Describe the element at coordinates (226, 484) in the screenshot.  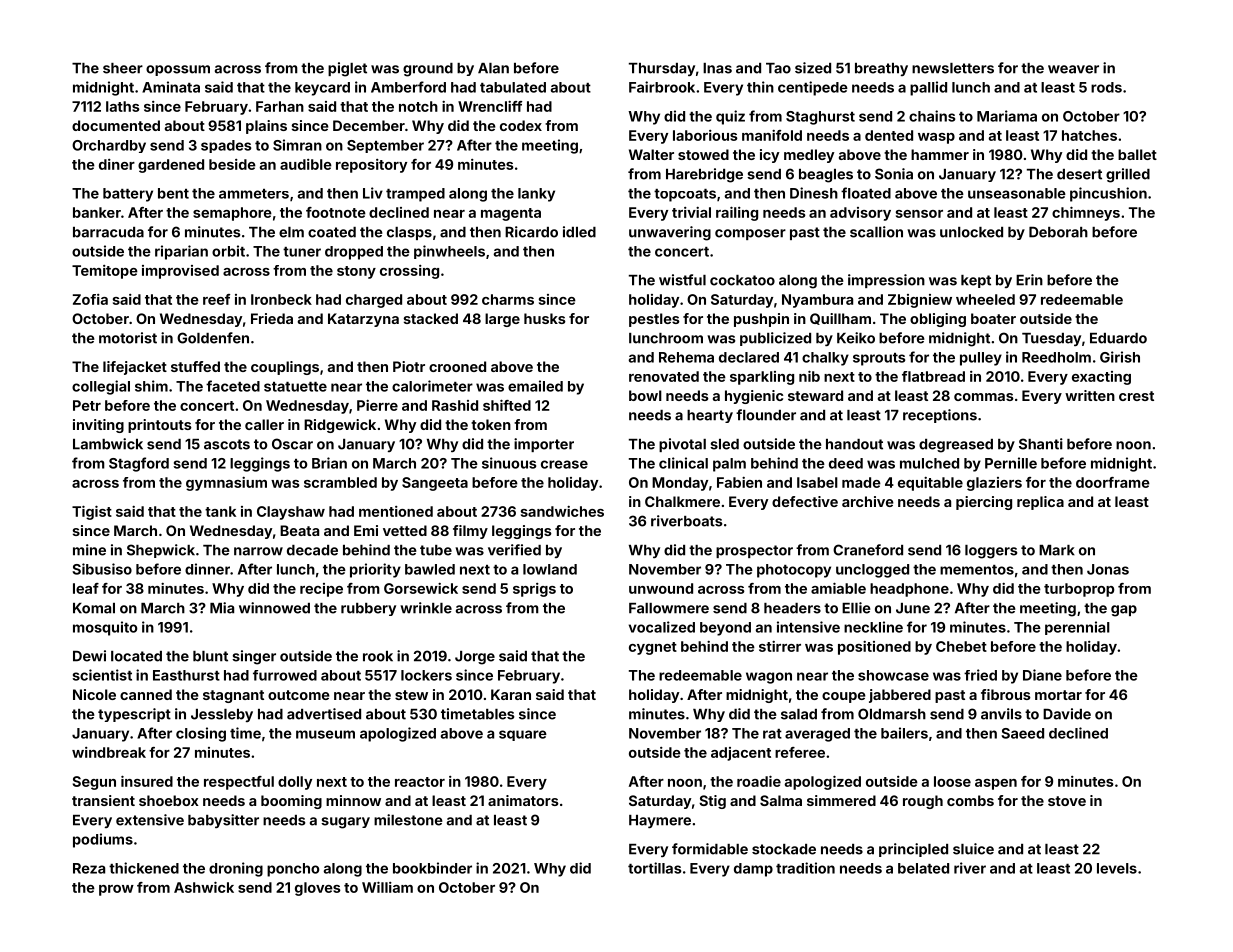
I see `gymnasium` at that location.
